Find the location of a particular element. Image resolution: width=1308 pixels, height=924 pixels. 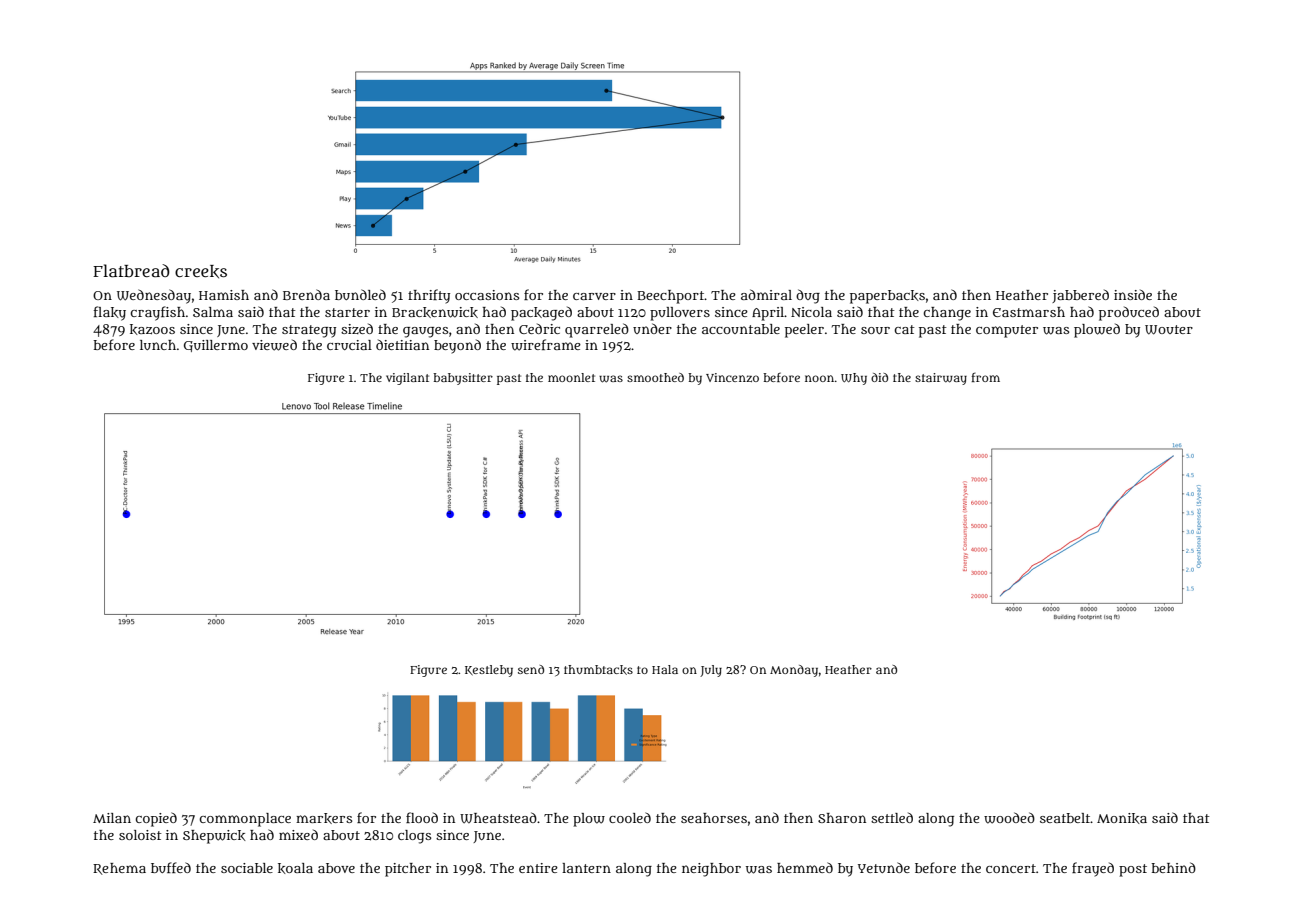

cooled is located at coordinates (630, 817).
